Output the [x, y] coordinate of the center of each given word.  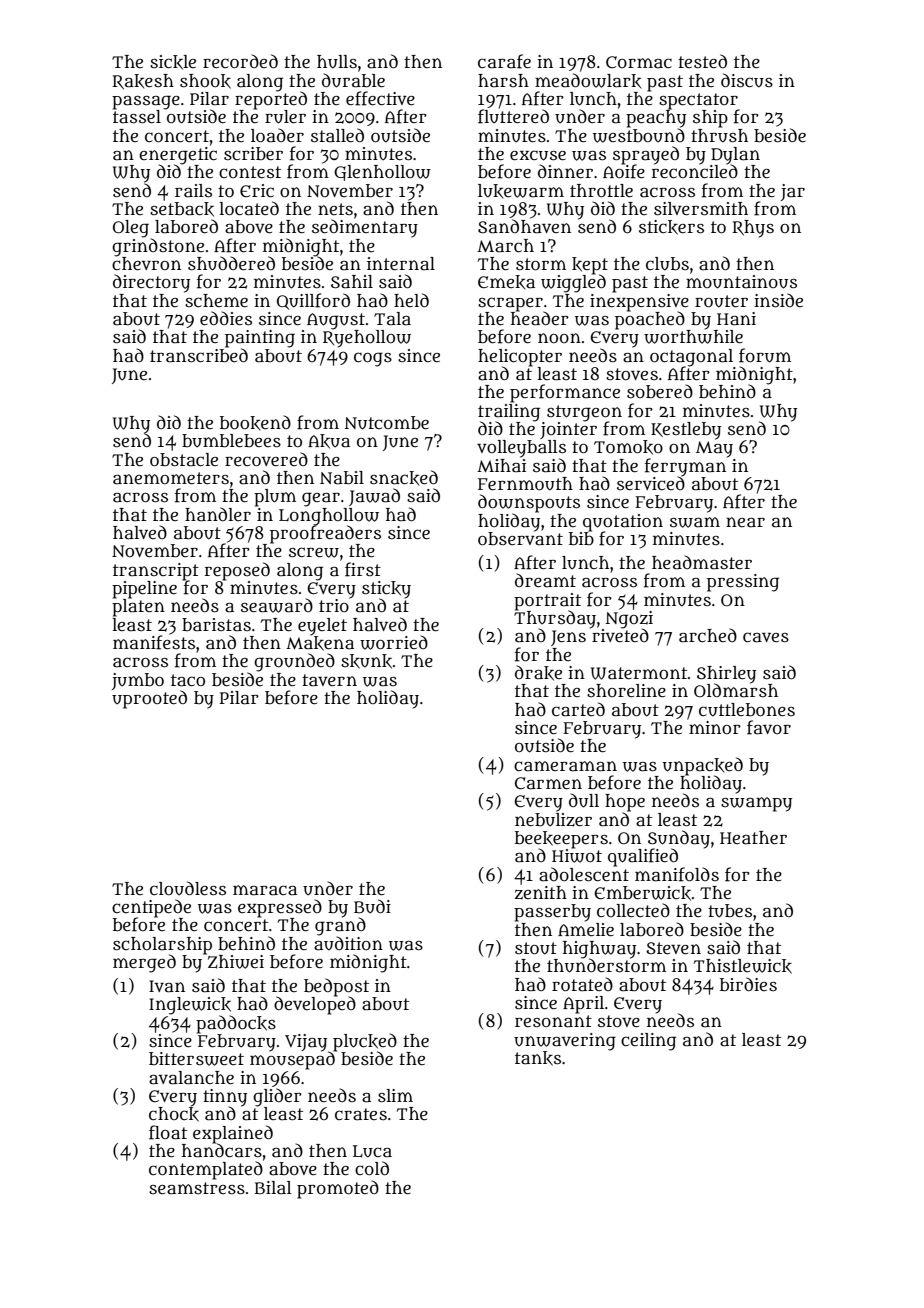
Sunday [679, 839]
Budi [372, 906]
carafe [504, 61]
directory [151, 283]
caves [766, 637]
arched [708, 635]
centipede [151, 908]
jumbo [138, 681]
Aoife [624, 172]
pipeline [144, 590]
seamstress [197, 1188]
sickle [173, 62]
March [505, 246]
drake [538, 673]
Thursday [555, 619]
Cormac [639, 62]
